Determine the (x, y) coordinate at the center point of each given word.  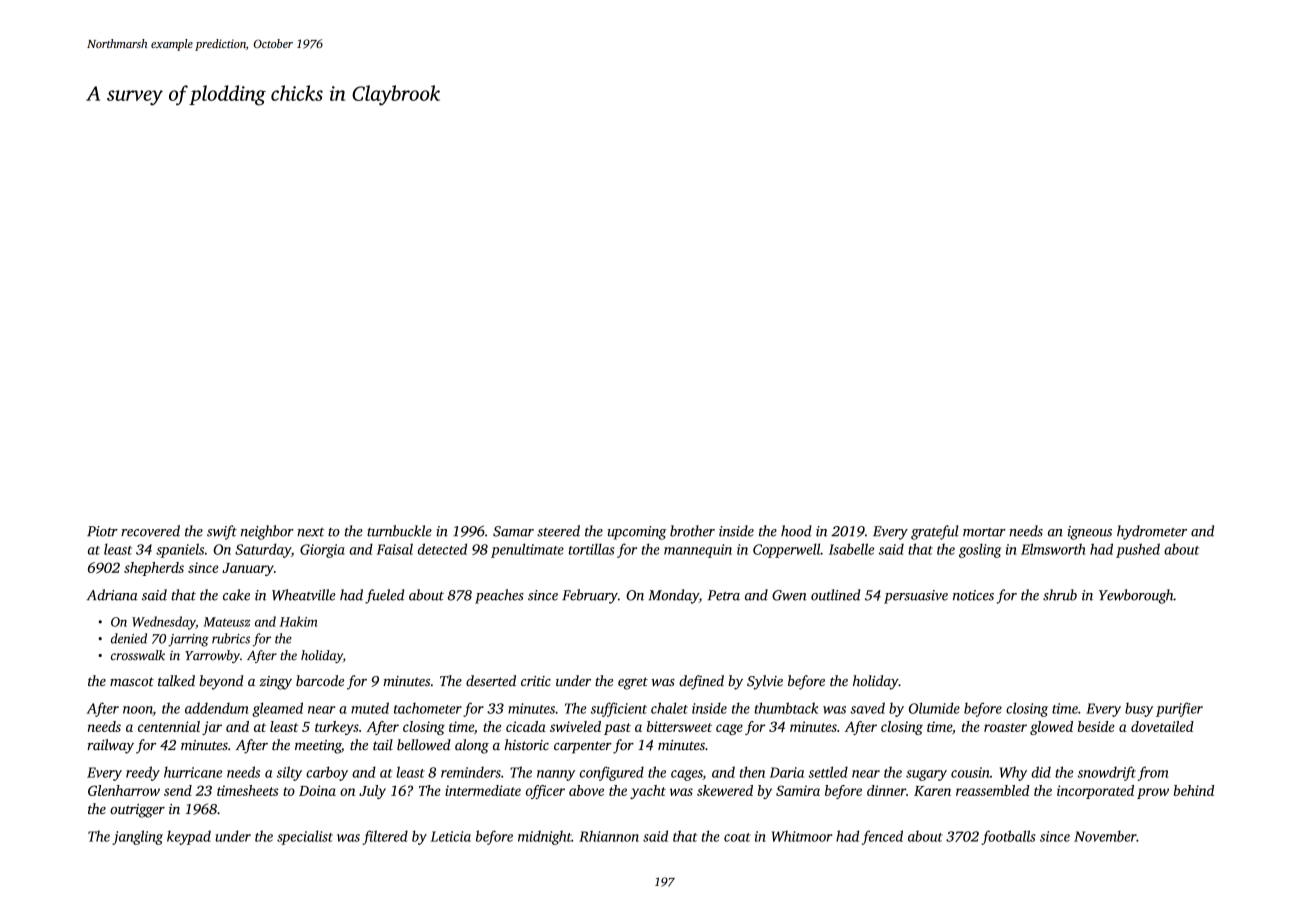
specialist (305, 837)
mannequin (698, 551)
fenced (882, 837)
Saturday (263, 550)
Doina (317, 790)
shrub (1060, 595)
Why (1013, 773)
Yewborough (1136, 596)
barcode (320, 680)
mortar (984, 532)
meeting (318, 747)
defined (701, 682)
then (752, 772)
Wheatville (304, 595)
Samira (798, 790)
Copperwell (787, 550)
